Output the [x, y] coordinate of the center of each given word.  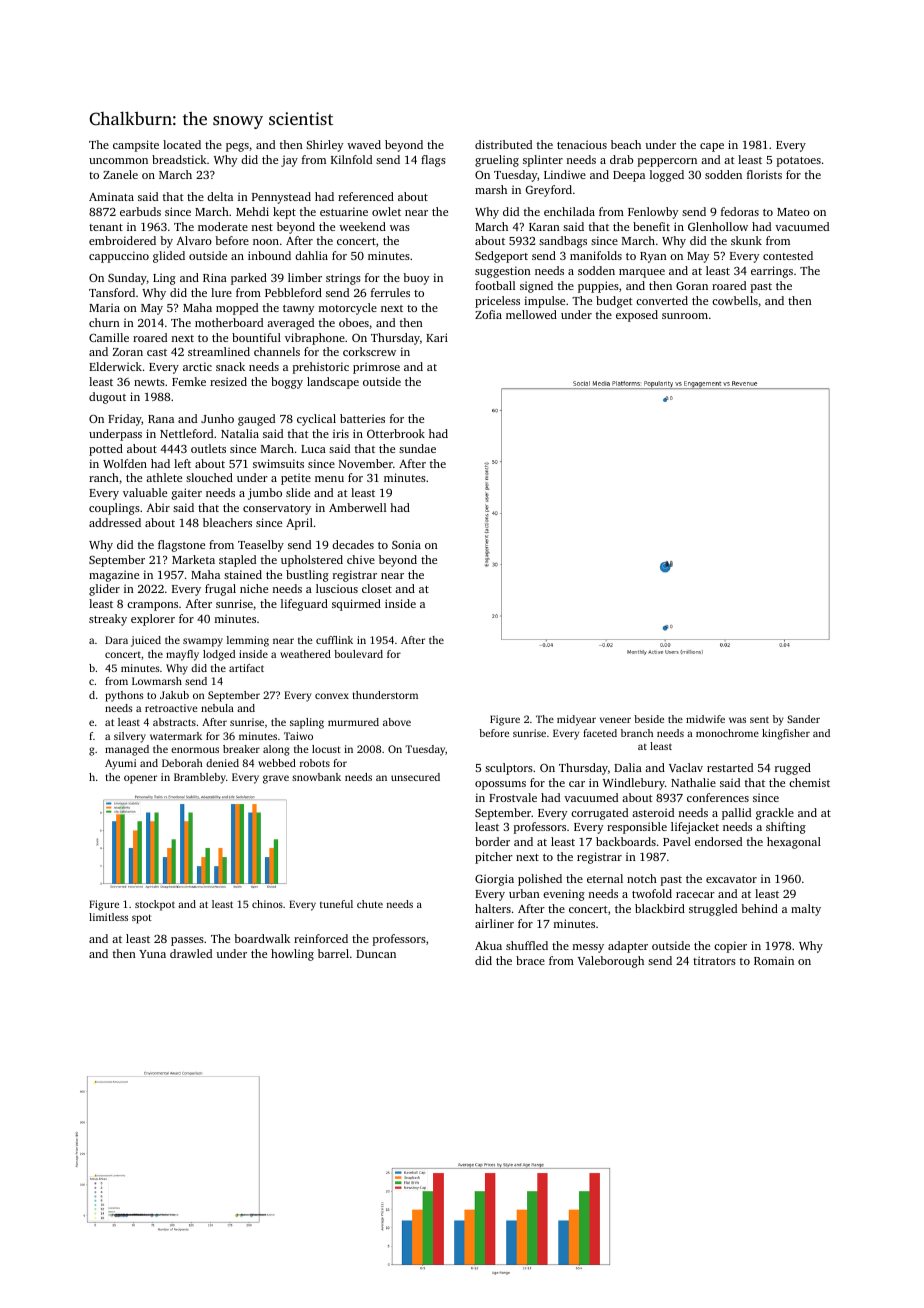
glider [104, 590]
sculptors [509, 769]
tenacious [582, 144]
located [182, 144]
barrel [333, 953]
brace [530, 960]
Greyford [549, 191]
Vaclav [686, 767]
